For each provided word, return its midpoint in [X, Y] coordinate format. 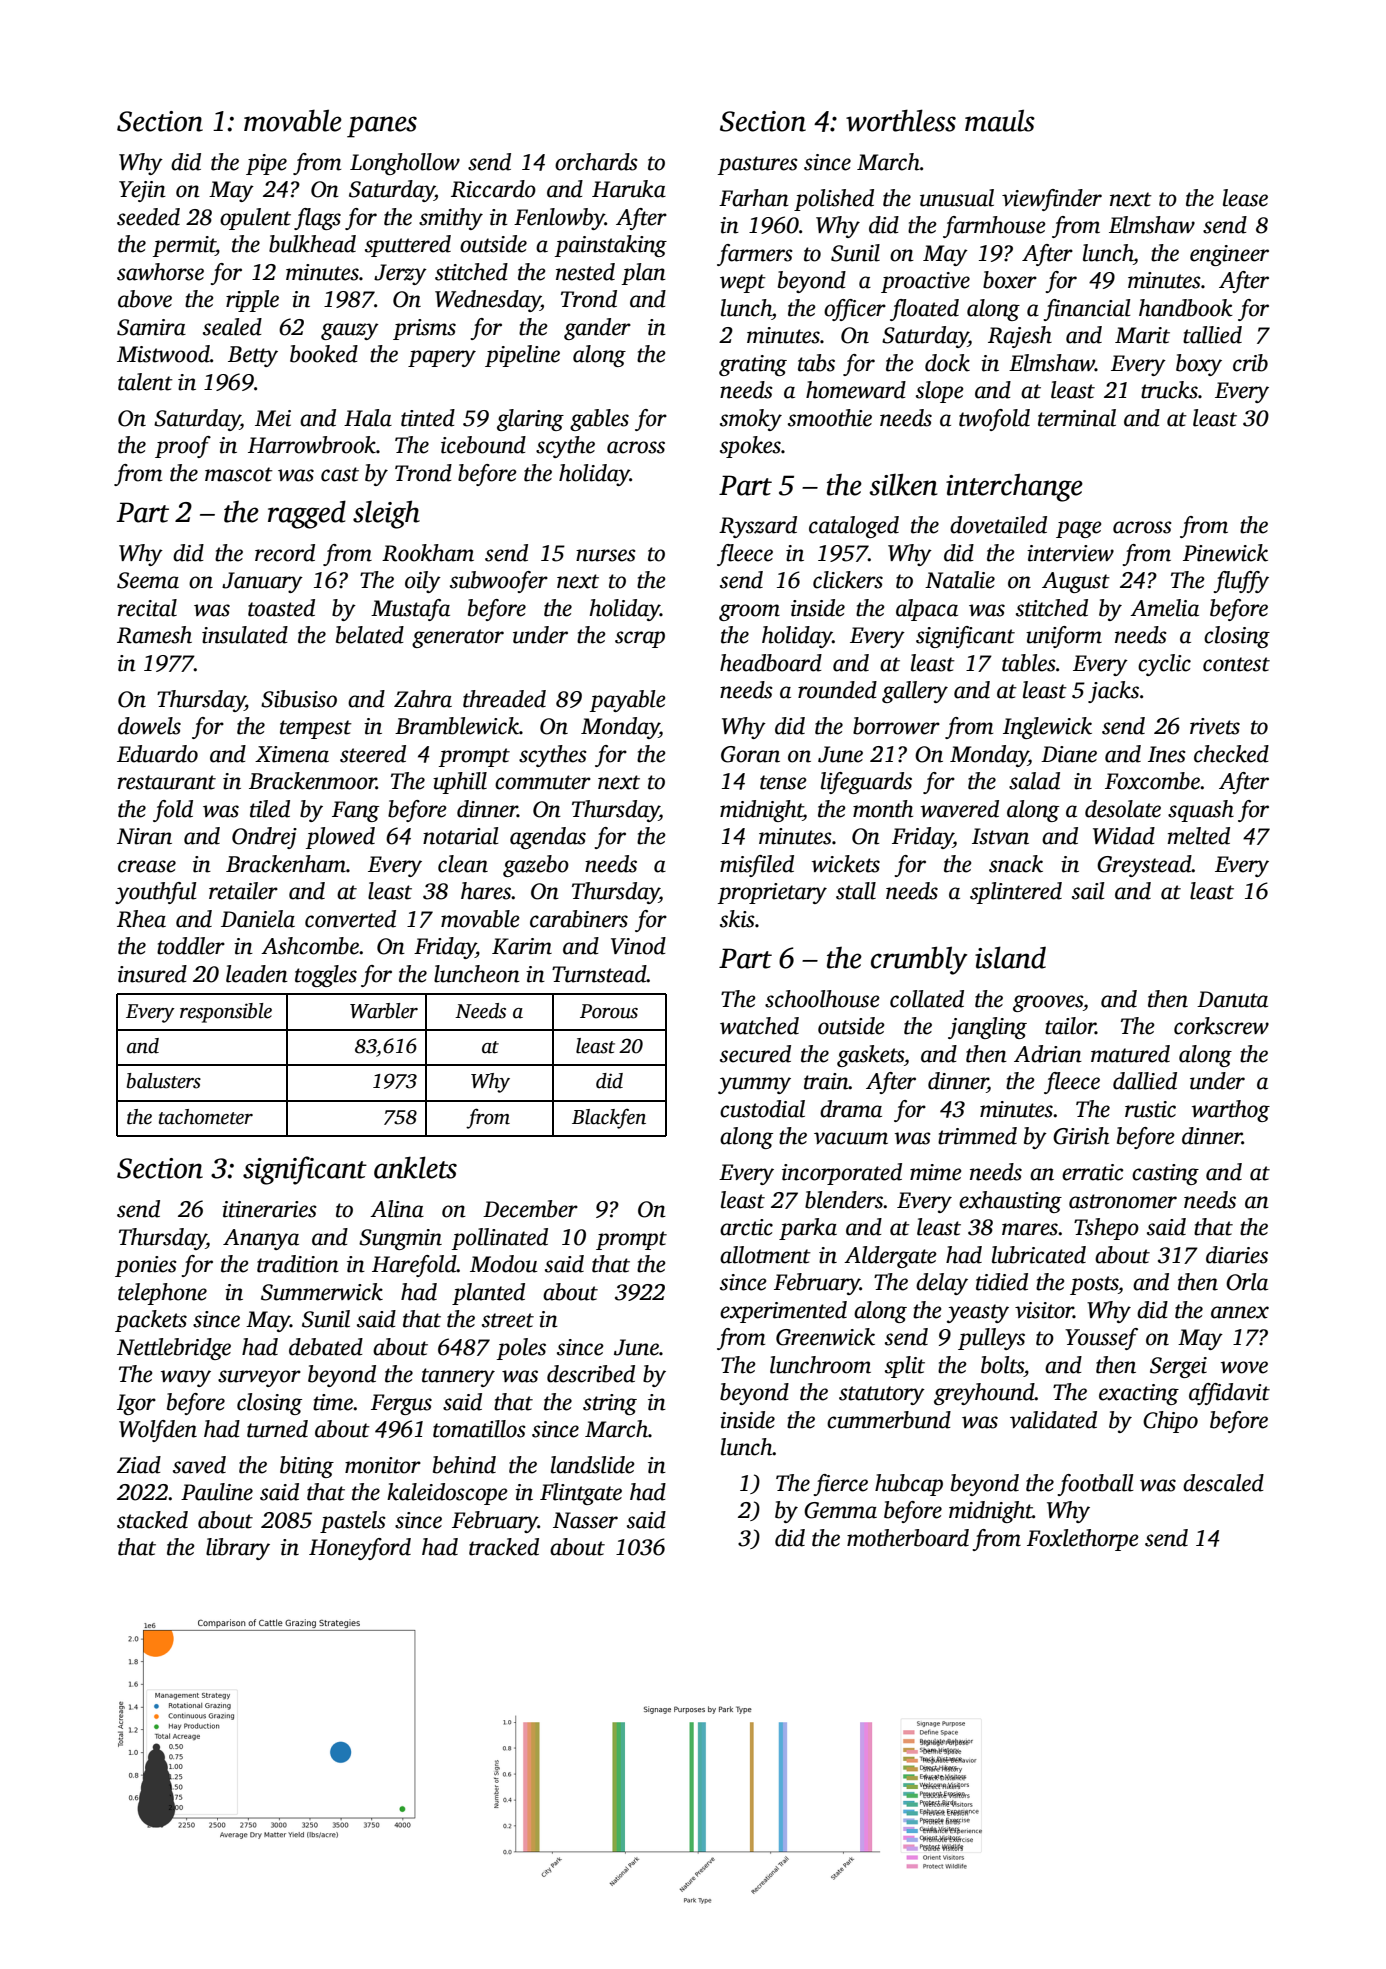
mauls [1000, 120]
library [238, 1549]
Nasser [585, 1520]
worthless [901, 120]
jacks [1113, 692]
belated [370, 635]
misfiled [757, 866]
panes [382, 127]
